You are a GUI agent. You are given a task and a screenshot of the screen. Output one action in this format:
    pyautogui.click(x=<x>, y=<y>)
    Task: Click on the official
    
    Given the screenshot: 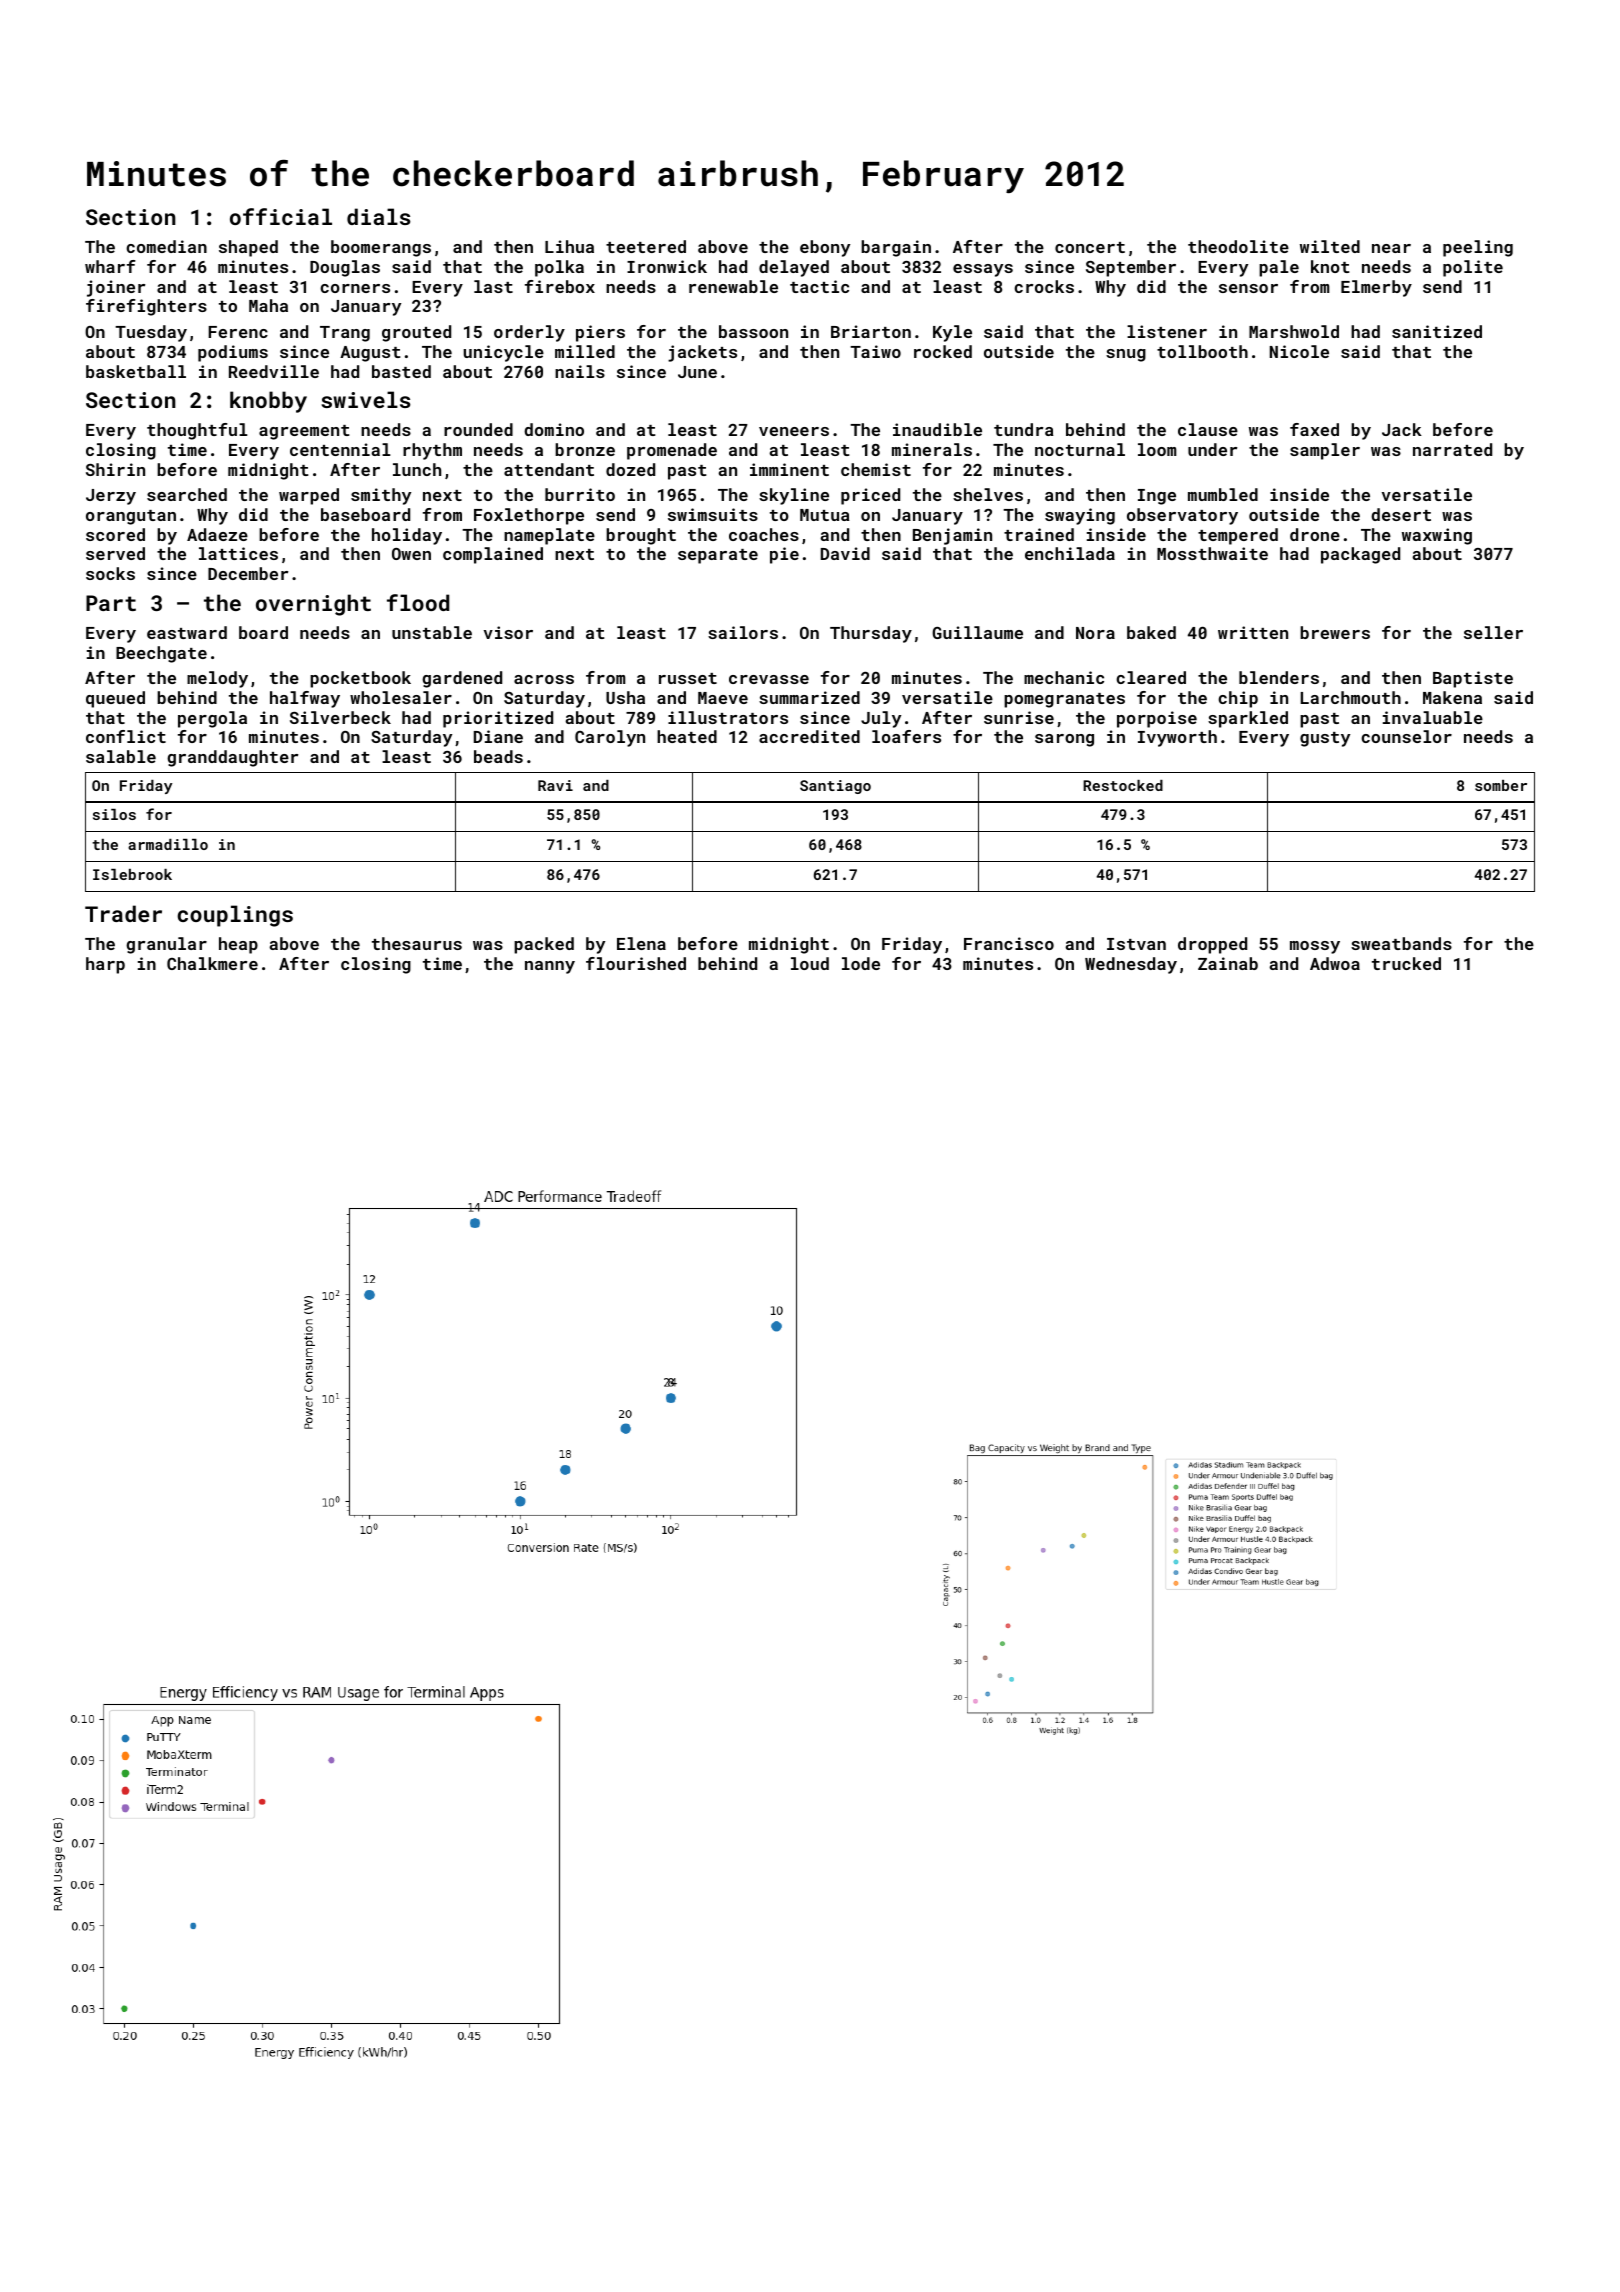 What is the action you would take?
    pyautogui.click(x=281, y=216)
